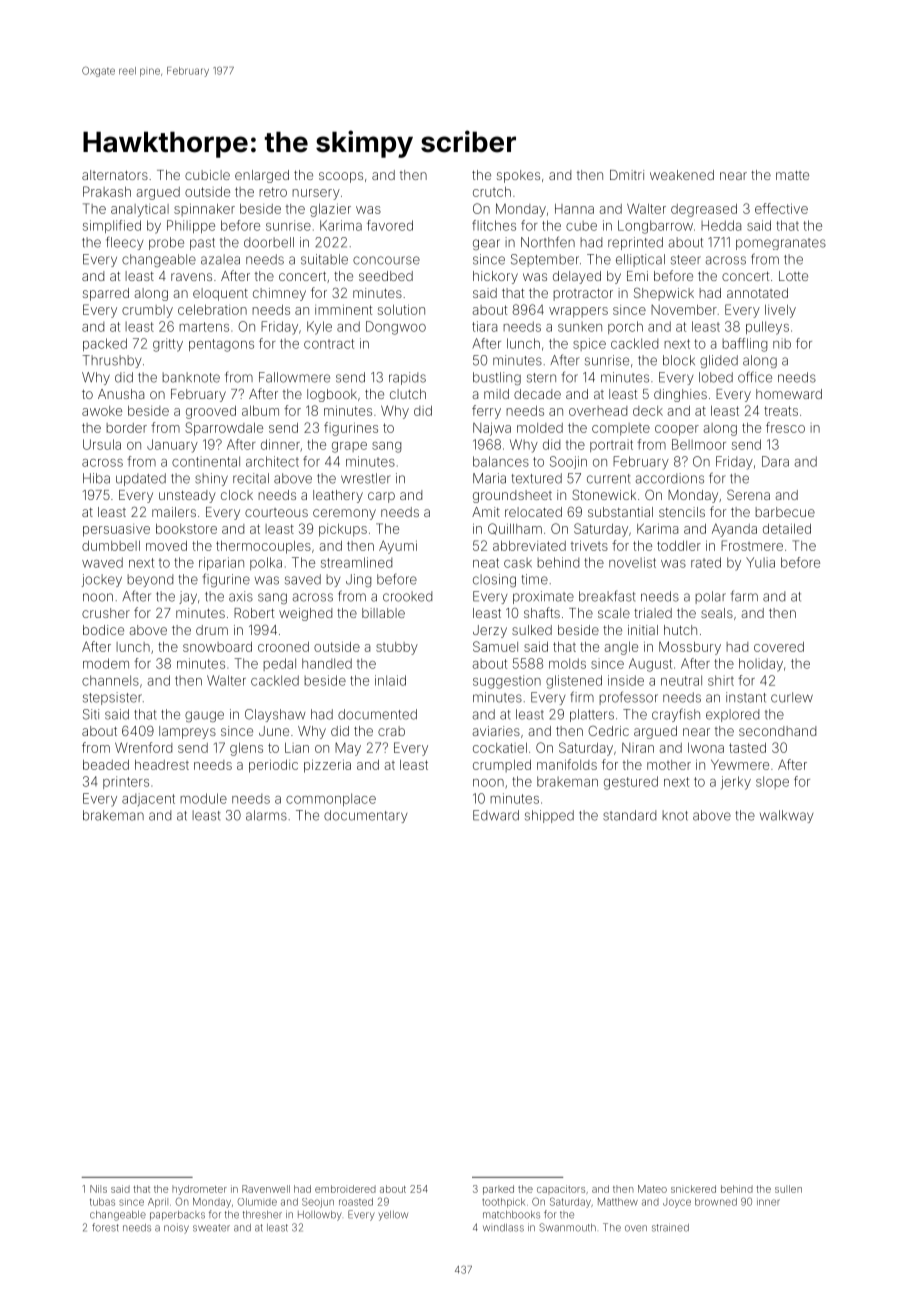  What do you see at coordinates (567, 1227) in the page?
I see `Swanmouth` at bounding box center [567, 1227].
